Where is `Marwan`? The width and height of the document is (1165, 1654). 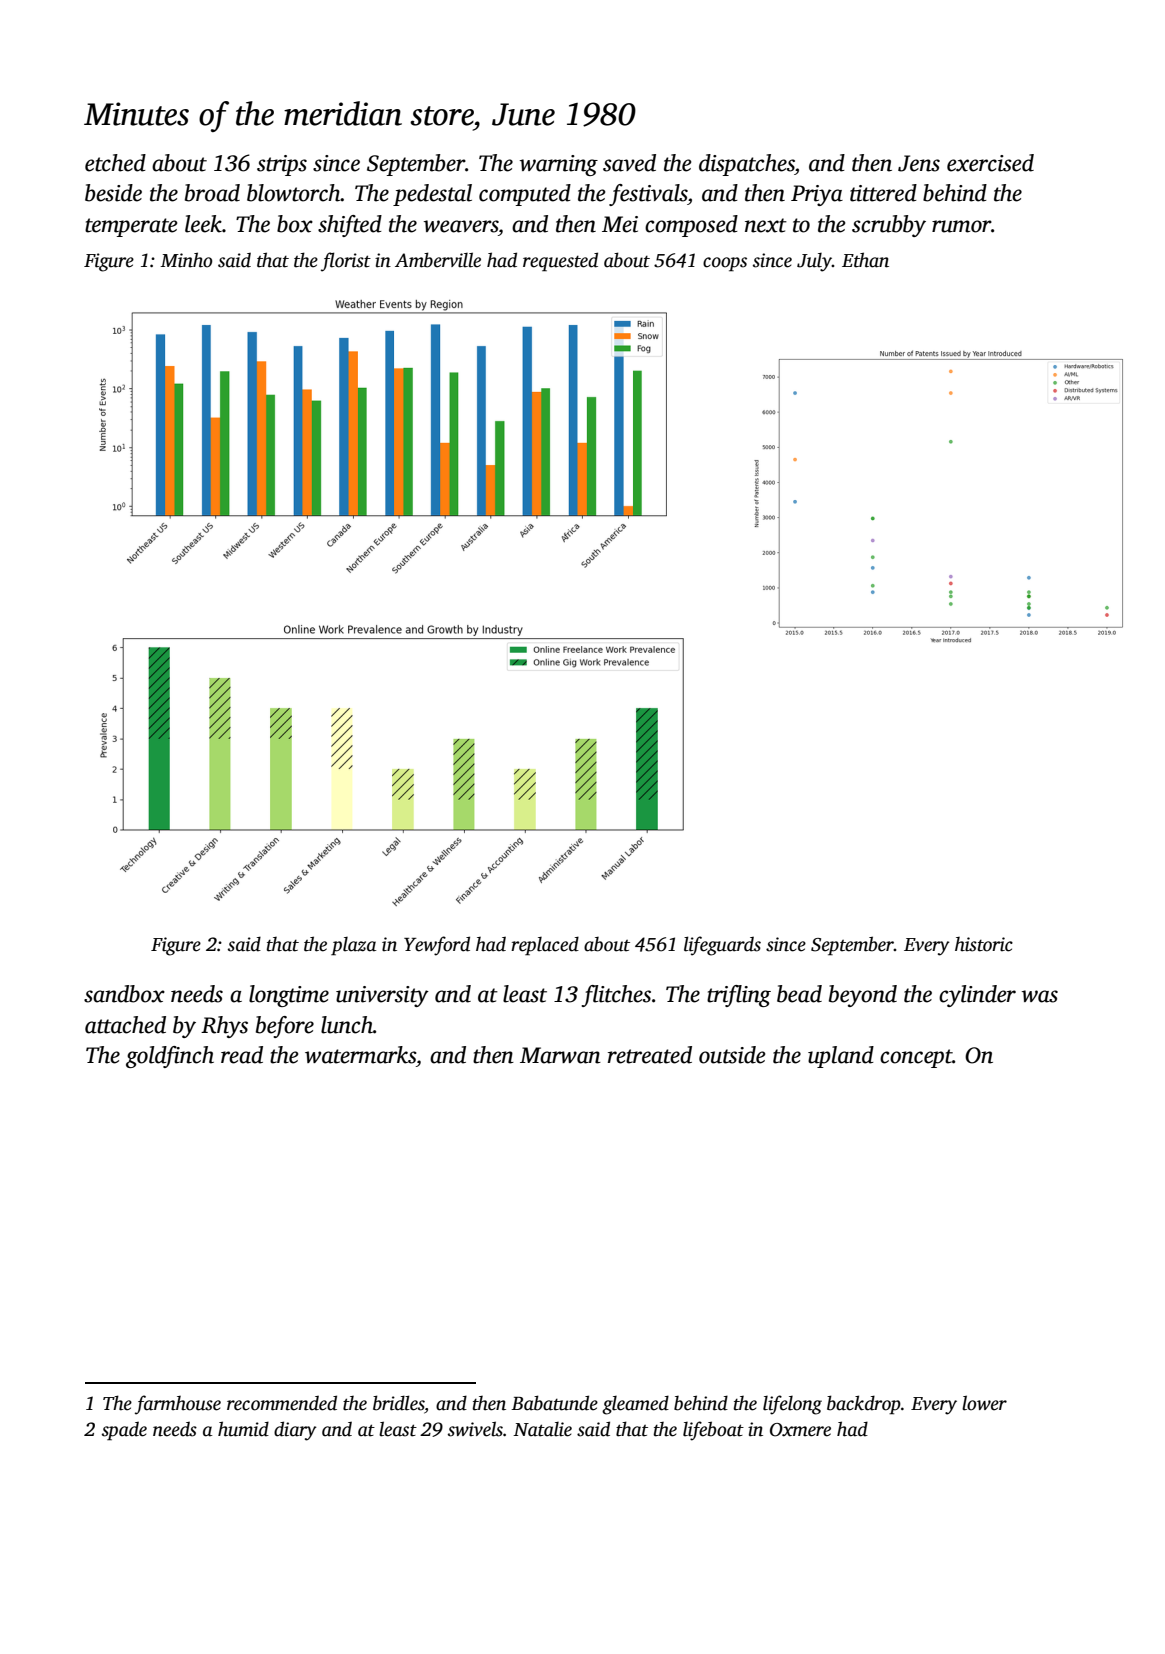 Marwan is located at coordinates (560, 1055).
